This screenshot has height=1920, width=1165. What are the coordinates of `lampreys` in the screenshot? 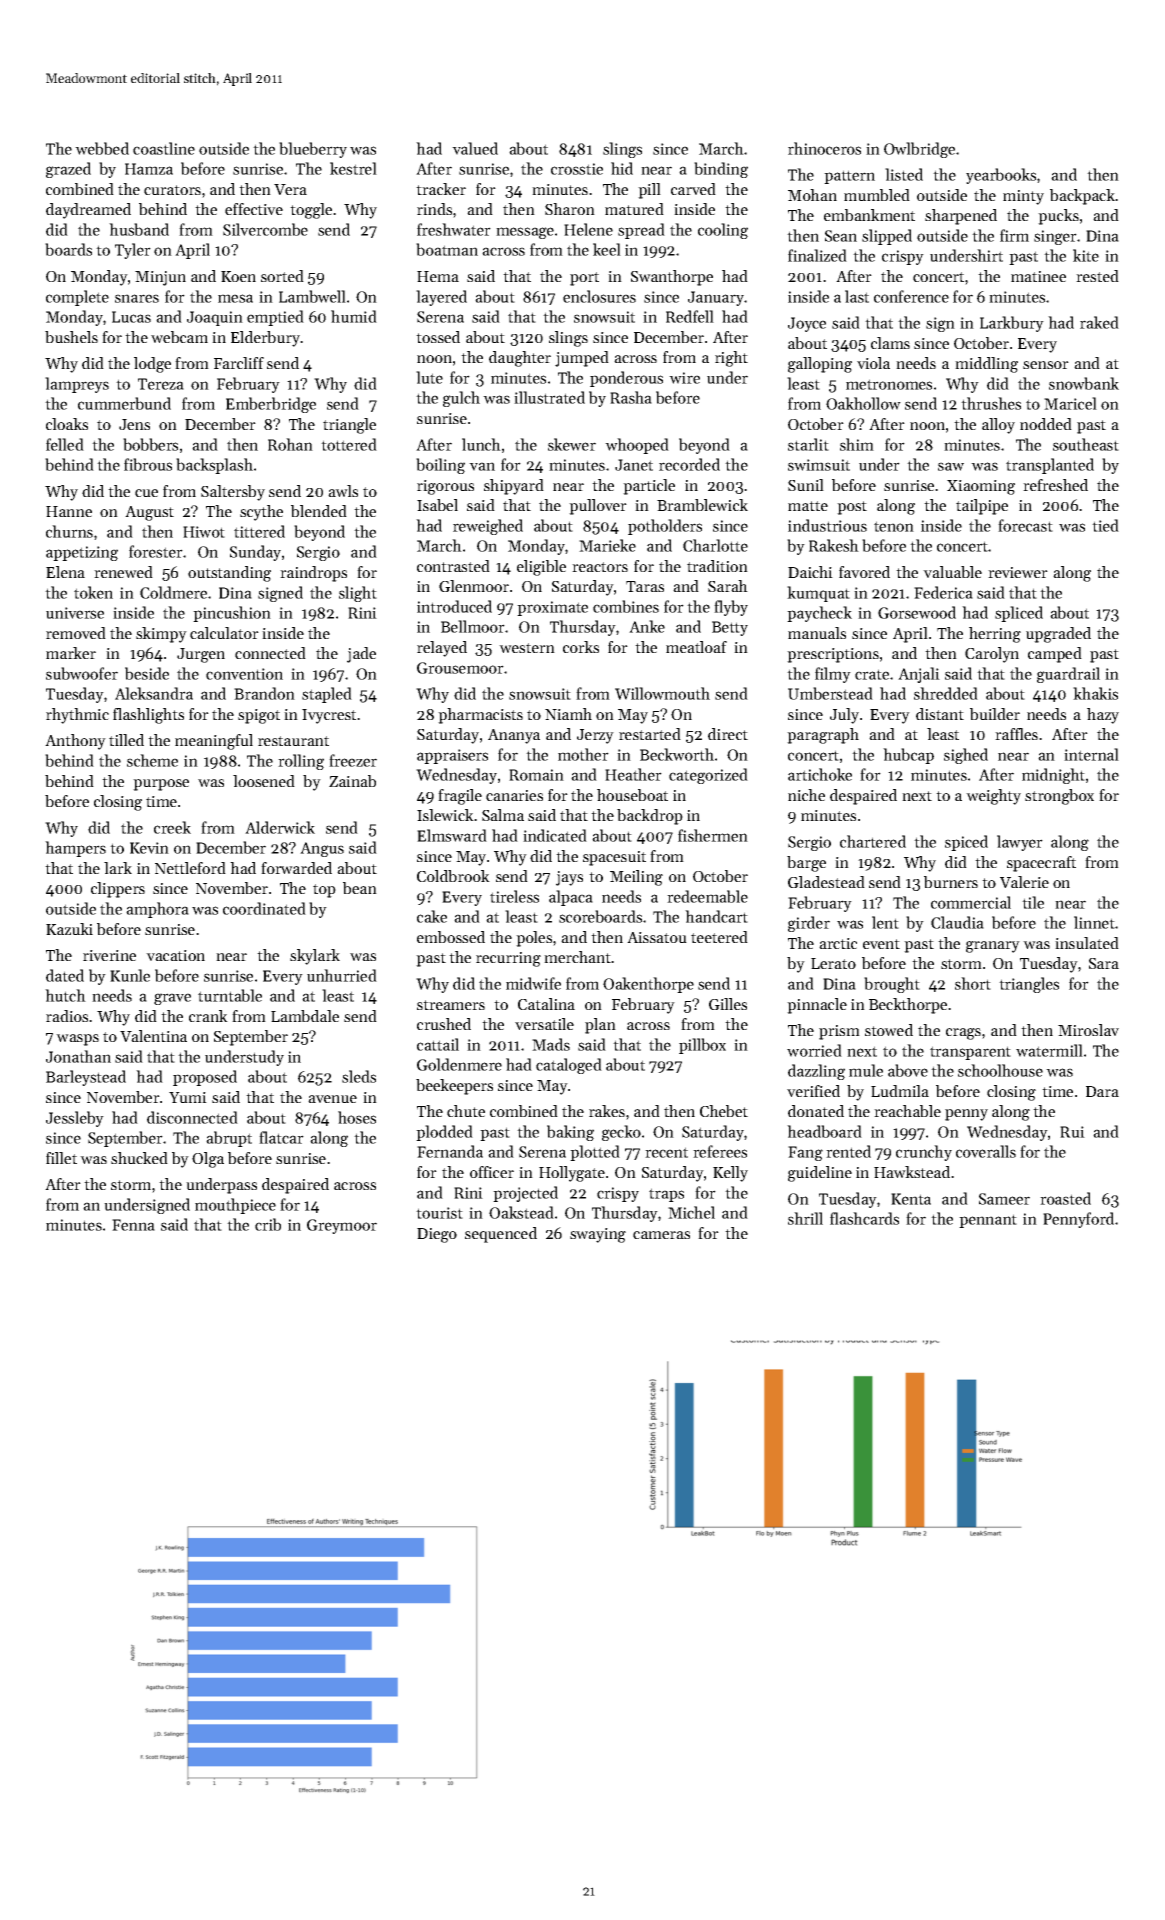 It's located at (77, 385).
